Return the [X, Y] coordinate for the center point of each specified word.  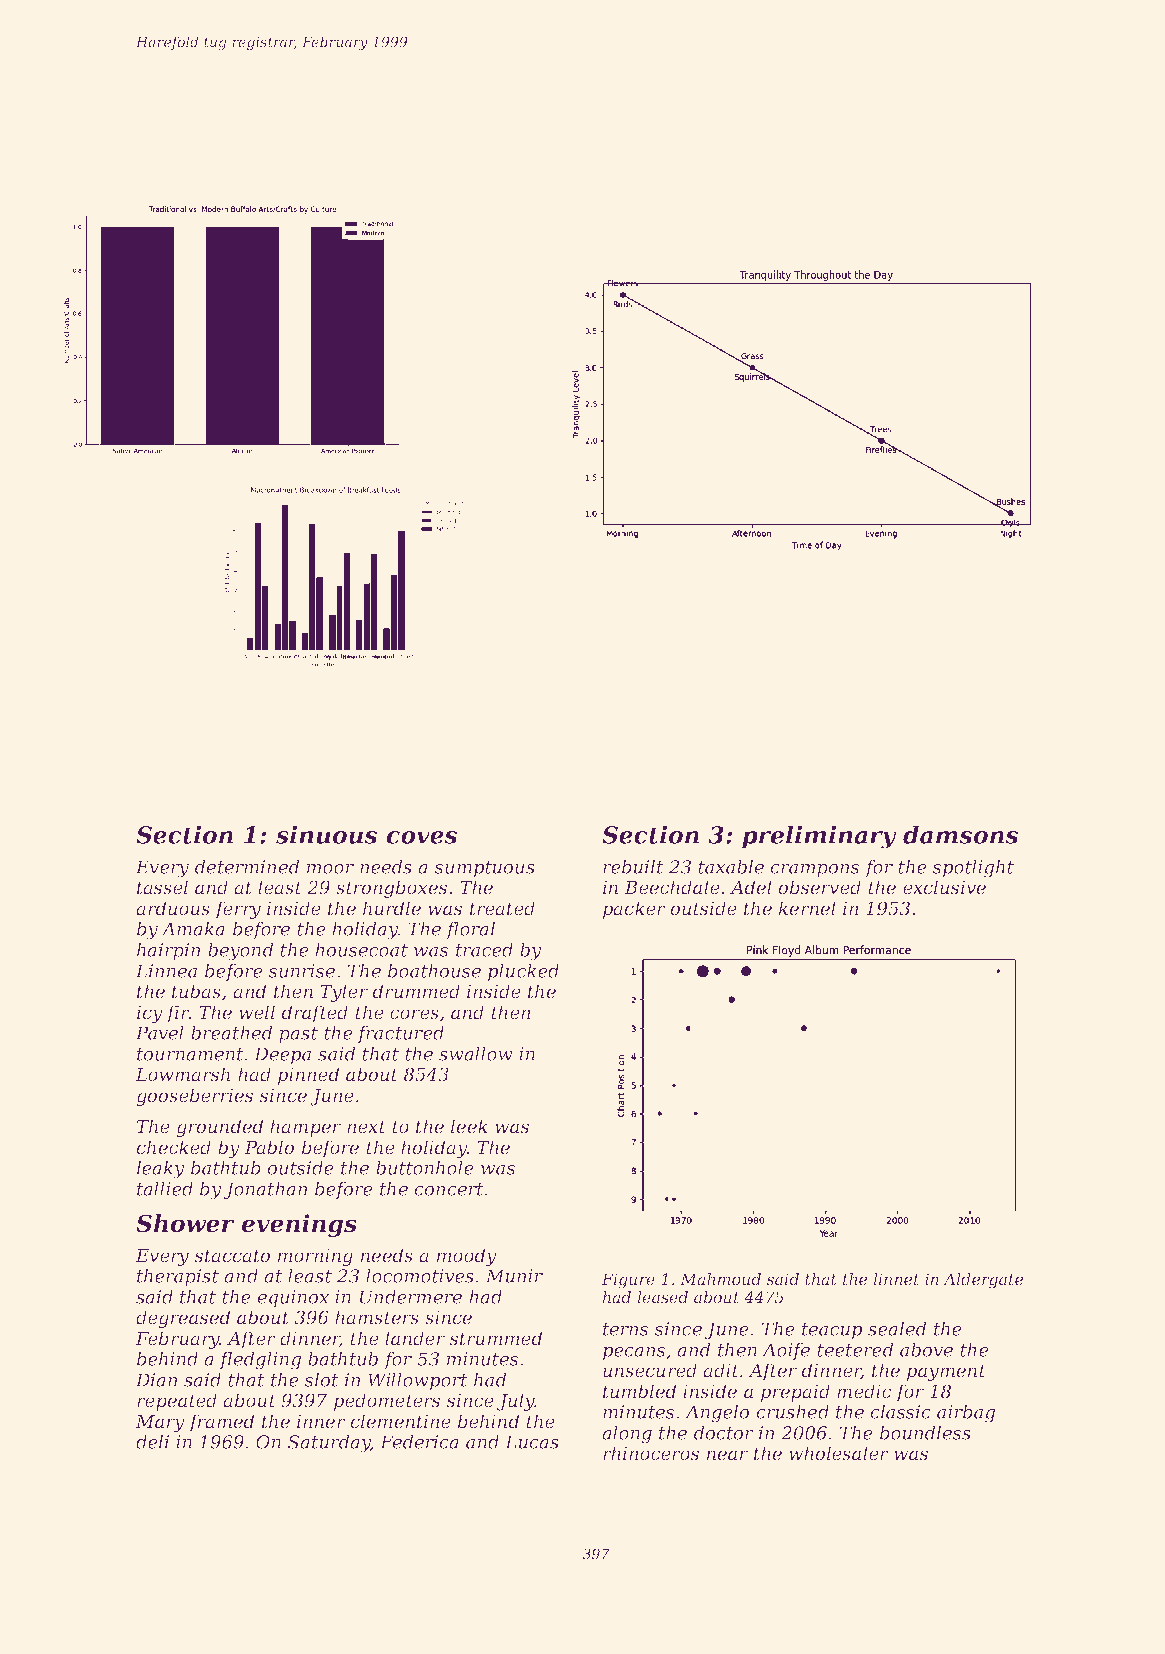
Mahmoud [720, 1279]
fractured [401, 1034]
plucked [523, 973]
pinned [308, 1076]
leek [469, 1126]
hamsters [377, 1317]
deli [152, 1442]
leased [663, 1297]
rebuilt [633, 867]
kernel [807, 908]
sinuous [326, 835]
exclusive [944, 887]
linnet [896, 1279]
